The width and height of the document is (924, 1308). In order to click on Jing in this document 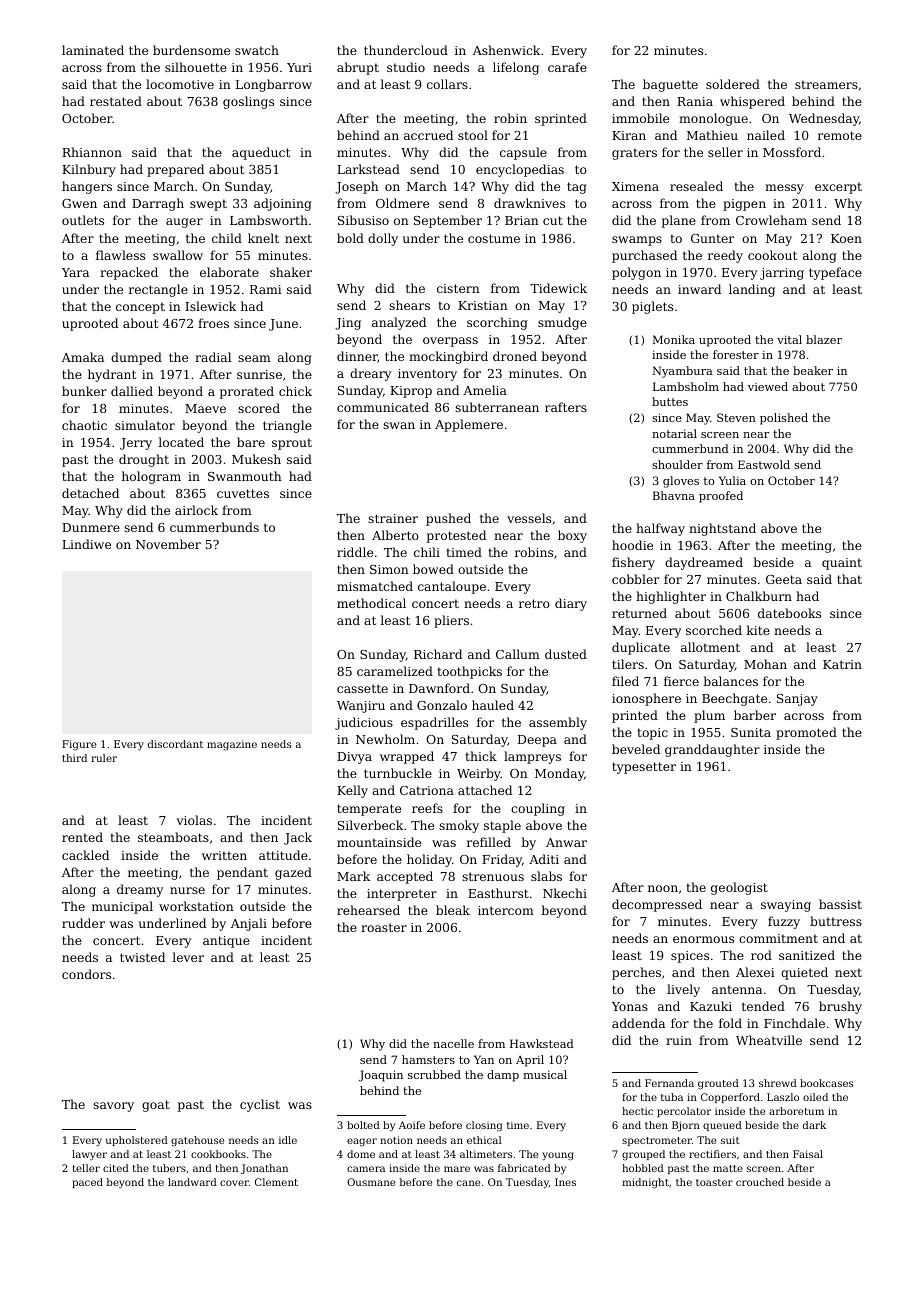, I will do `click(348, 324)`.
